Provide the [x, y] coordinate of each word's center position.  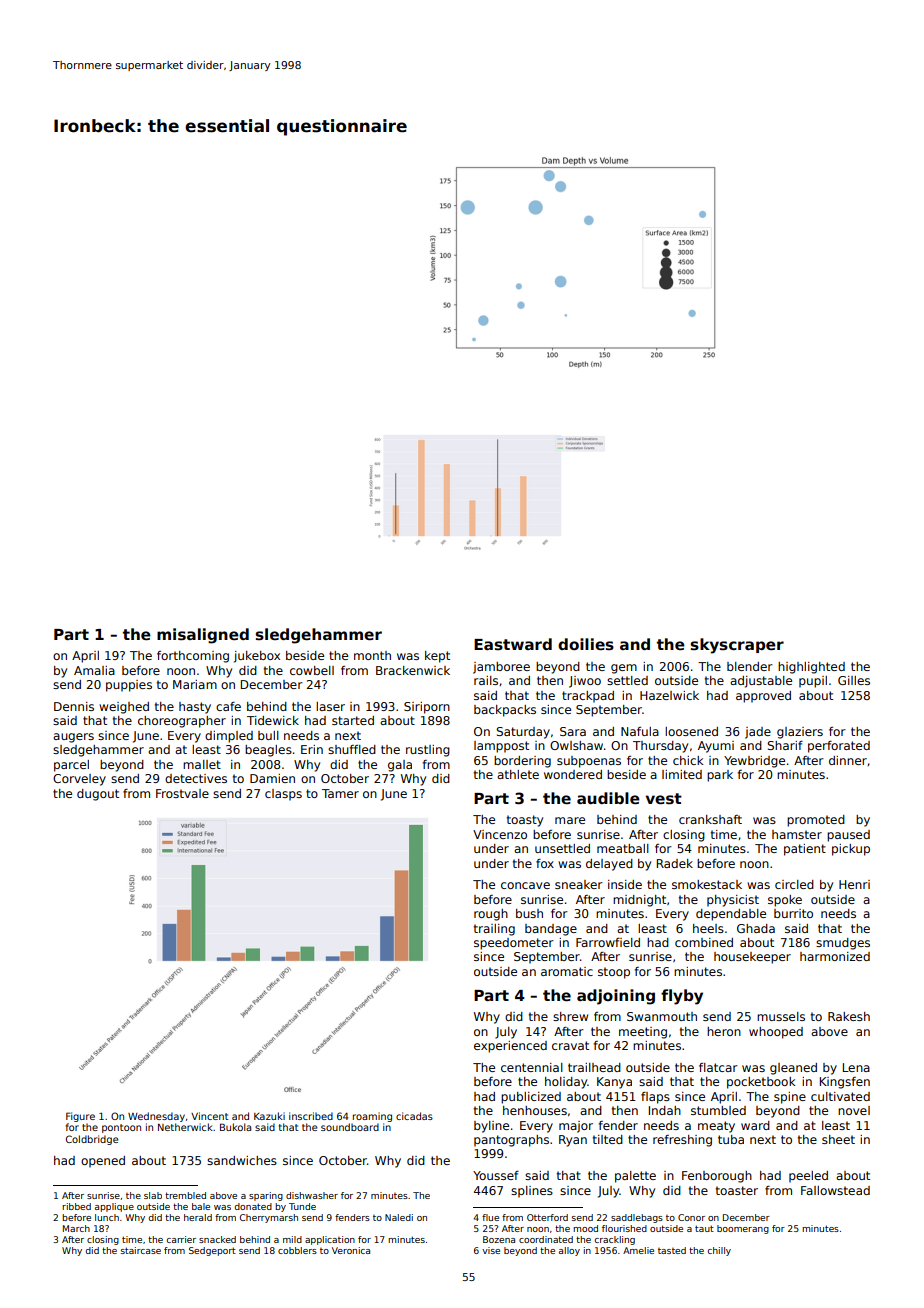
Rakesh [849, 1016]
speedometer [514, 944]
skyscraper [737, 646]
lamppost [501, 747]
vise [491, 1250]
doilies [586, 644]
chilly [719, 1251]
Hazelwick [669, 695]
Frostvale [182, 793]
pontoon [121, 1128]
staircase [141, 1250]
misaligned [203, 636]
